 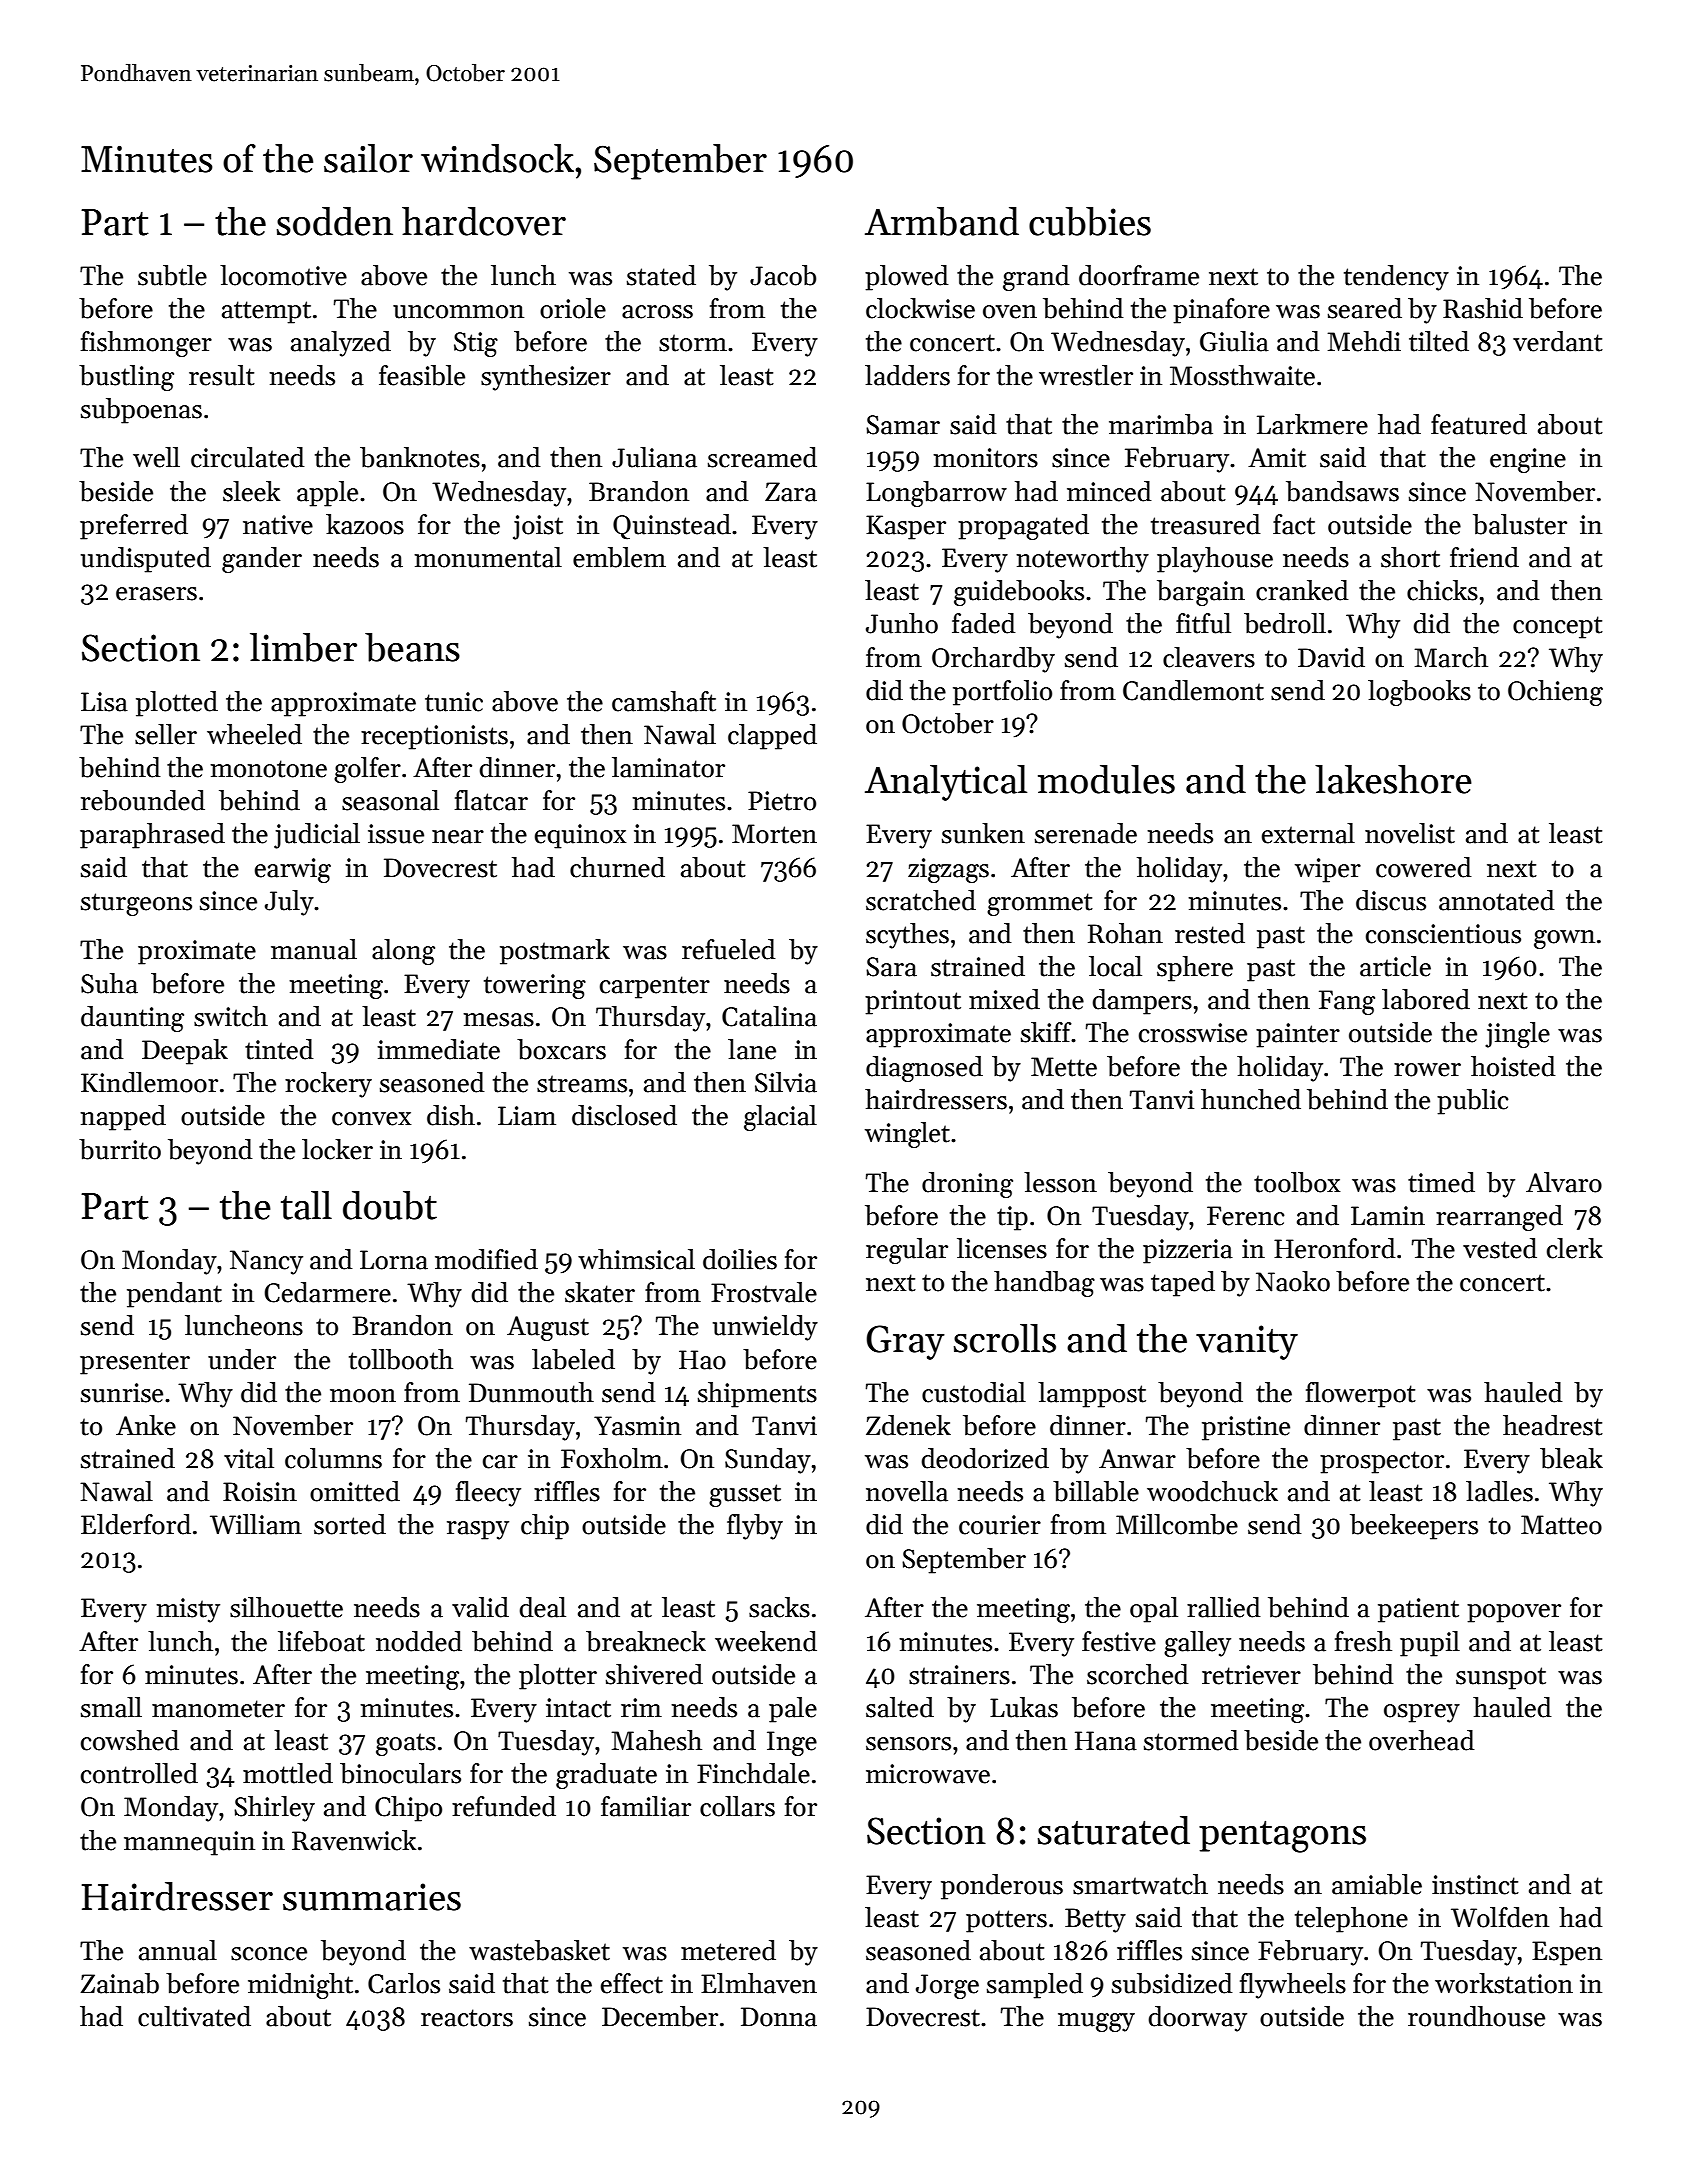 What do you see at coordinates (1396, 278) in the image?
I see `tendency` at bounding box center [1396, 278].
